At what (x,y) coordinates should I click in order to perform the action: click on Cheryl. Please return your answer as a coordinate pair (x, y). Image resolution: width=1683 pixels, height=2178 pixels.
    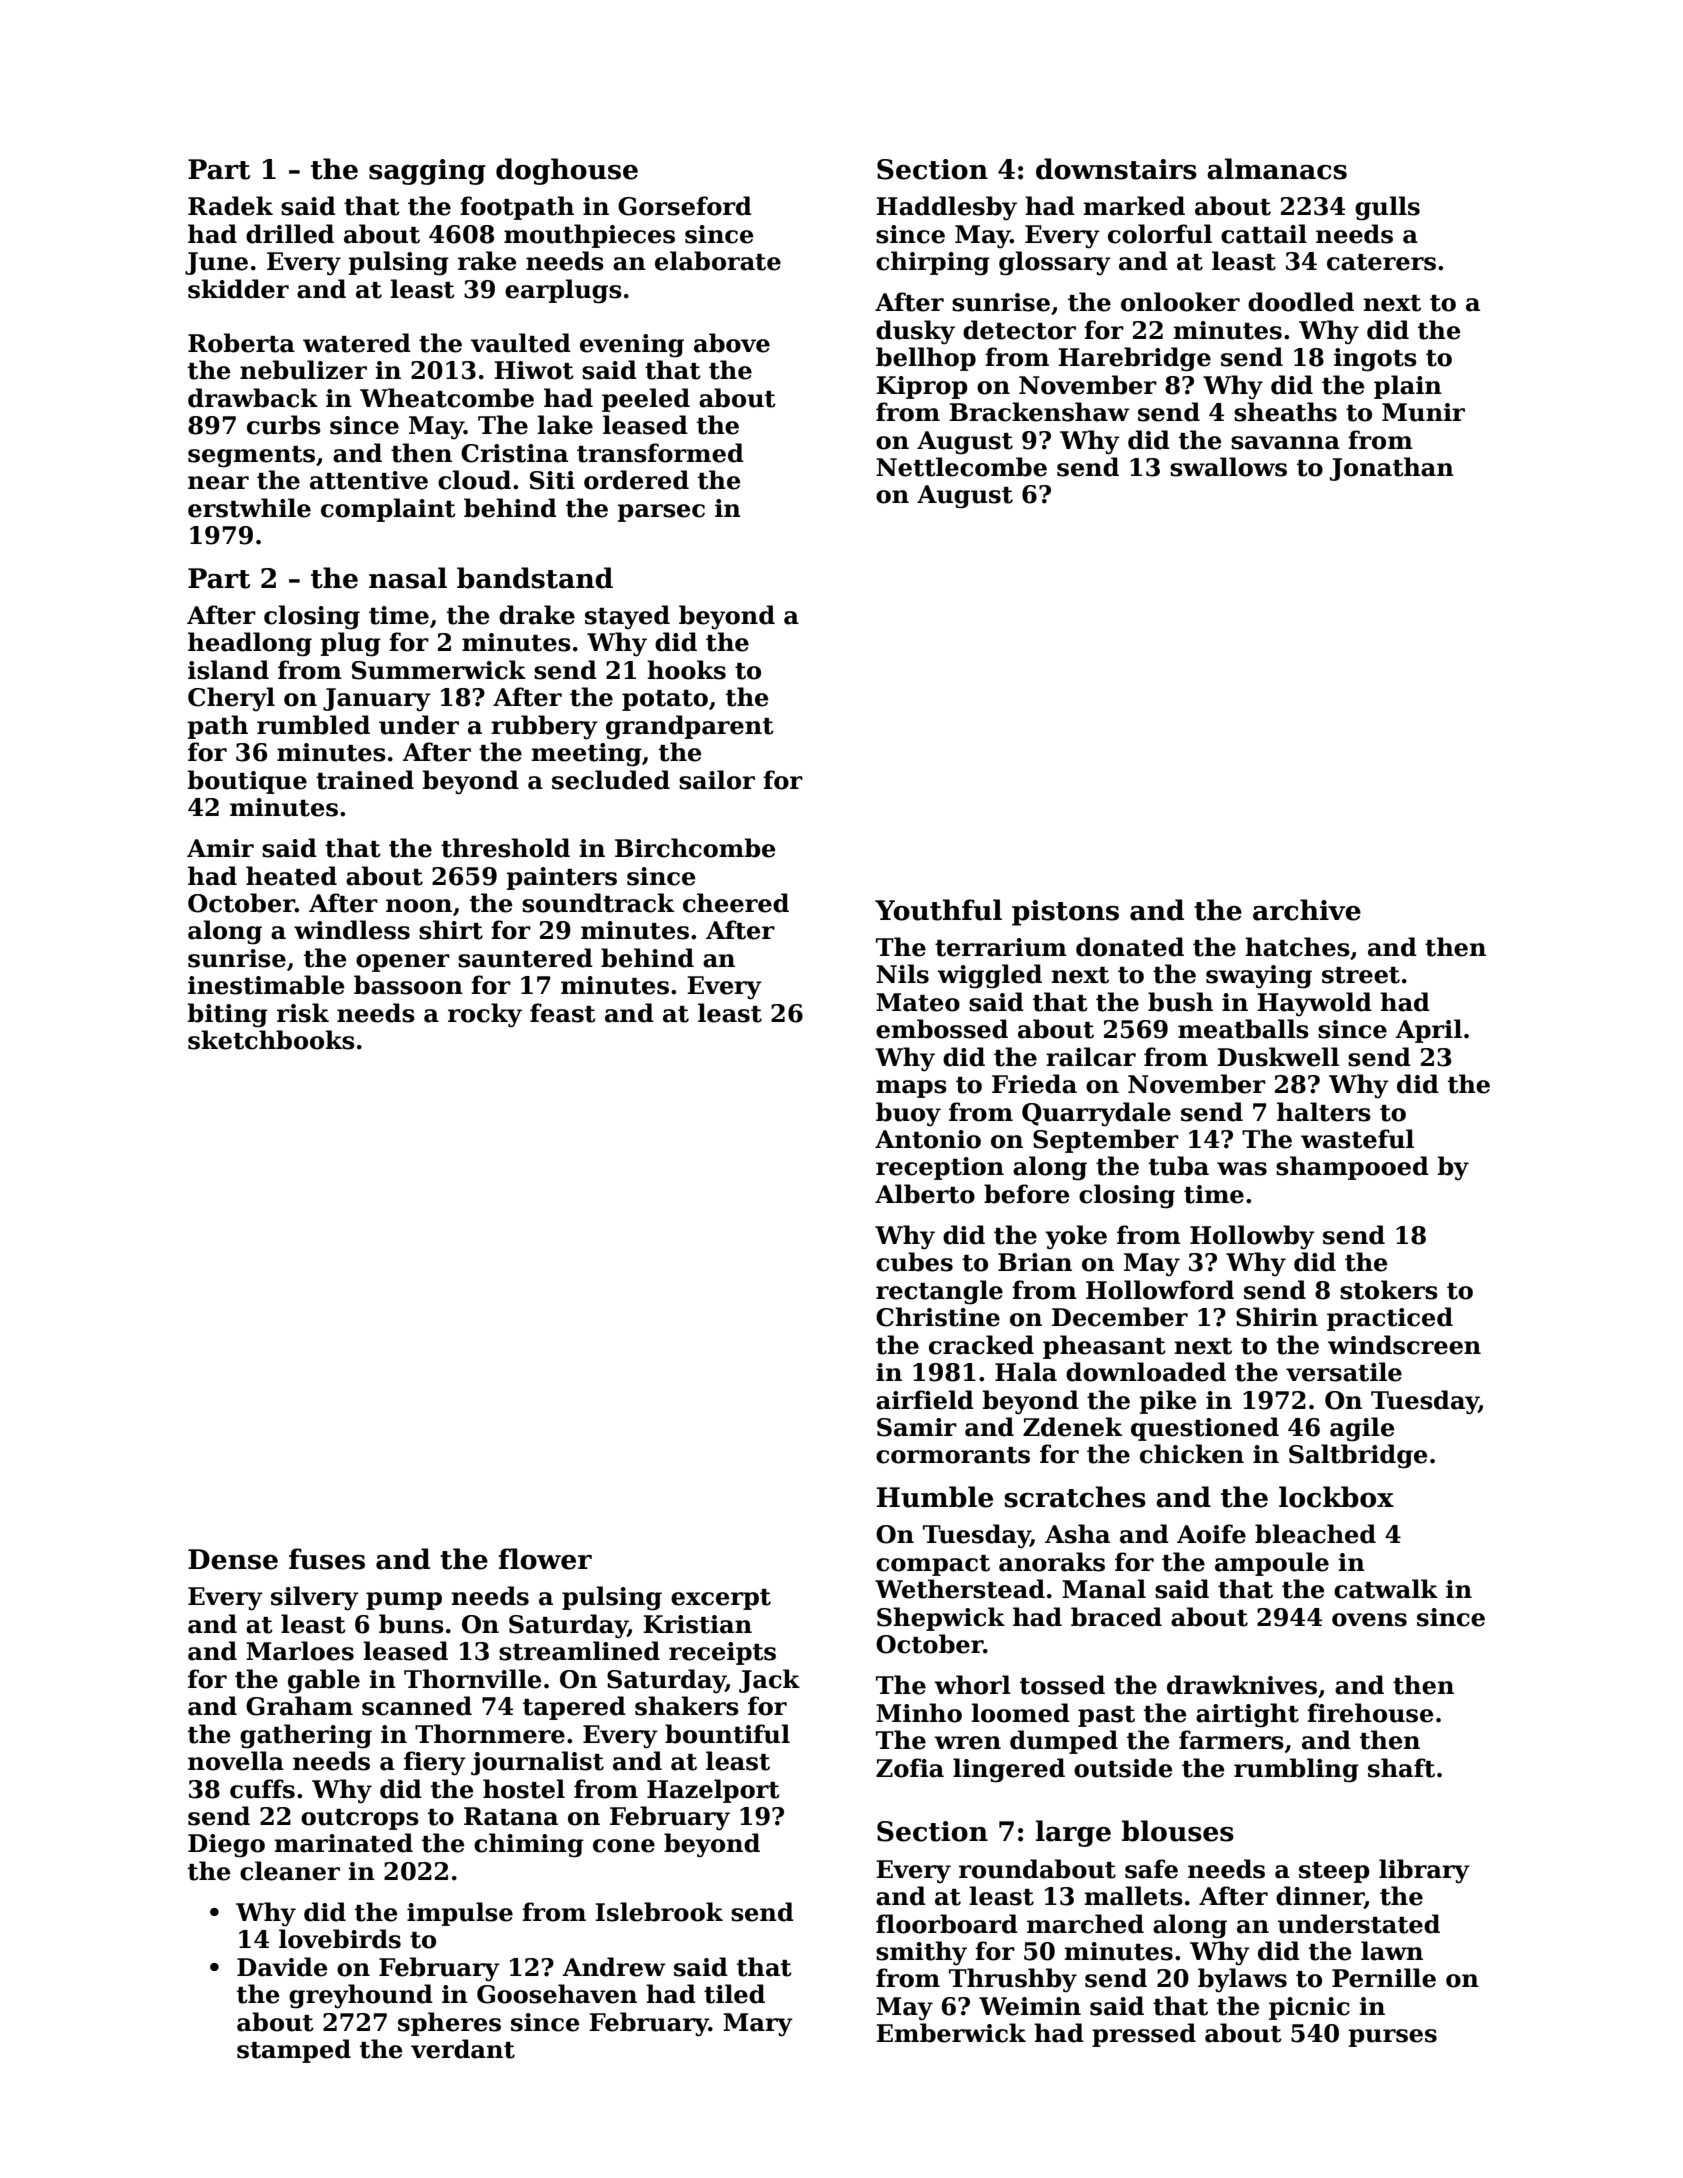
    Looking at the image, I should click on (231, 699).
